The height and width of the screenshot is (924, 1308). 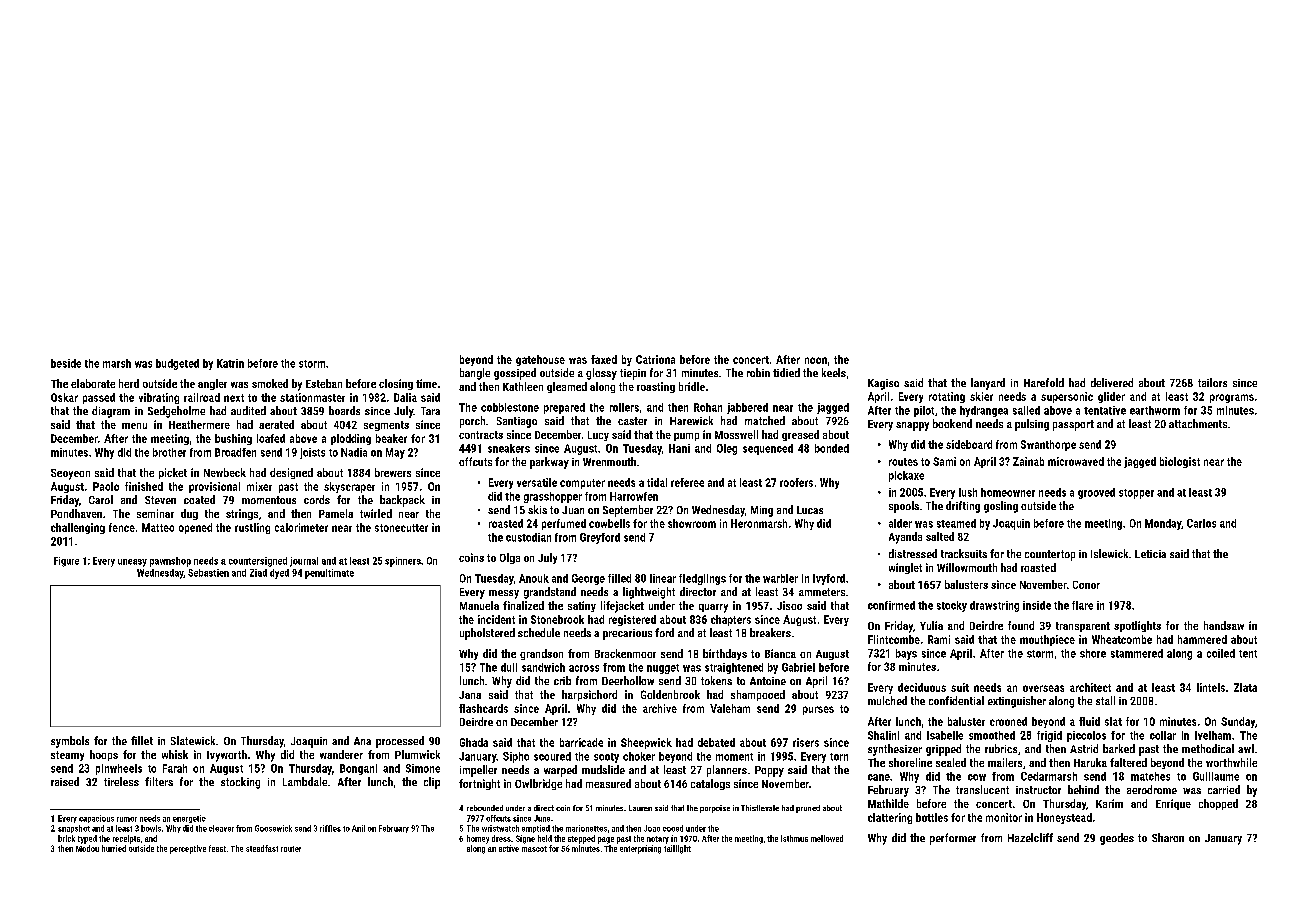 I want to click on Olga, so click(x=510, y=558).
